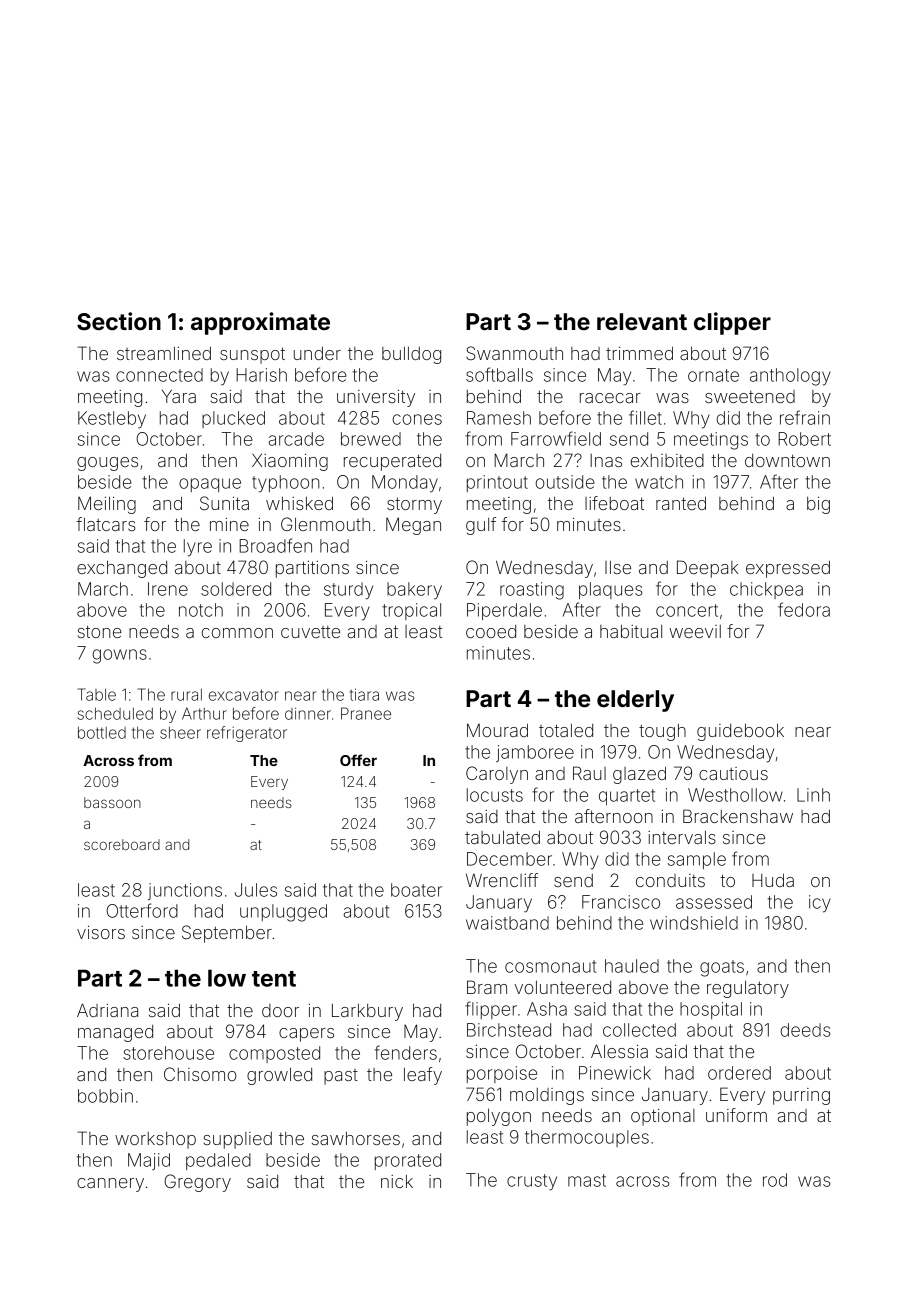 The image size is (908, 1316). Describe the element at coordinates (740, 732) in the screenshot. I see `guidebook` at that location.
